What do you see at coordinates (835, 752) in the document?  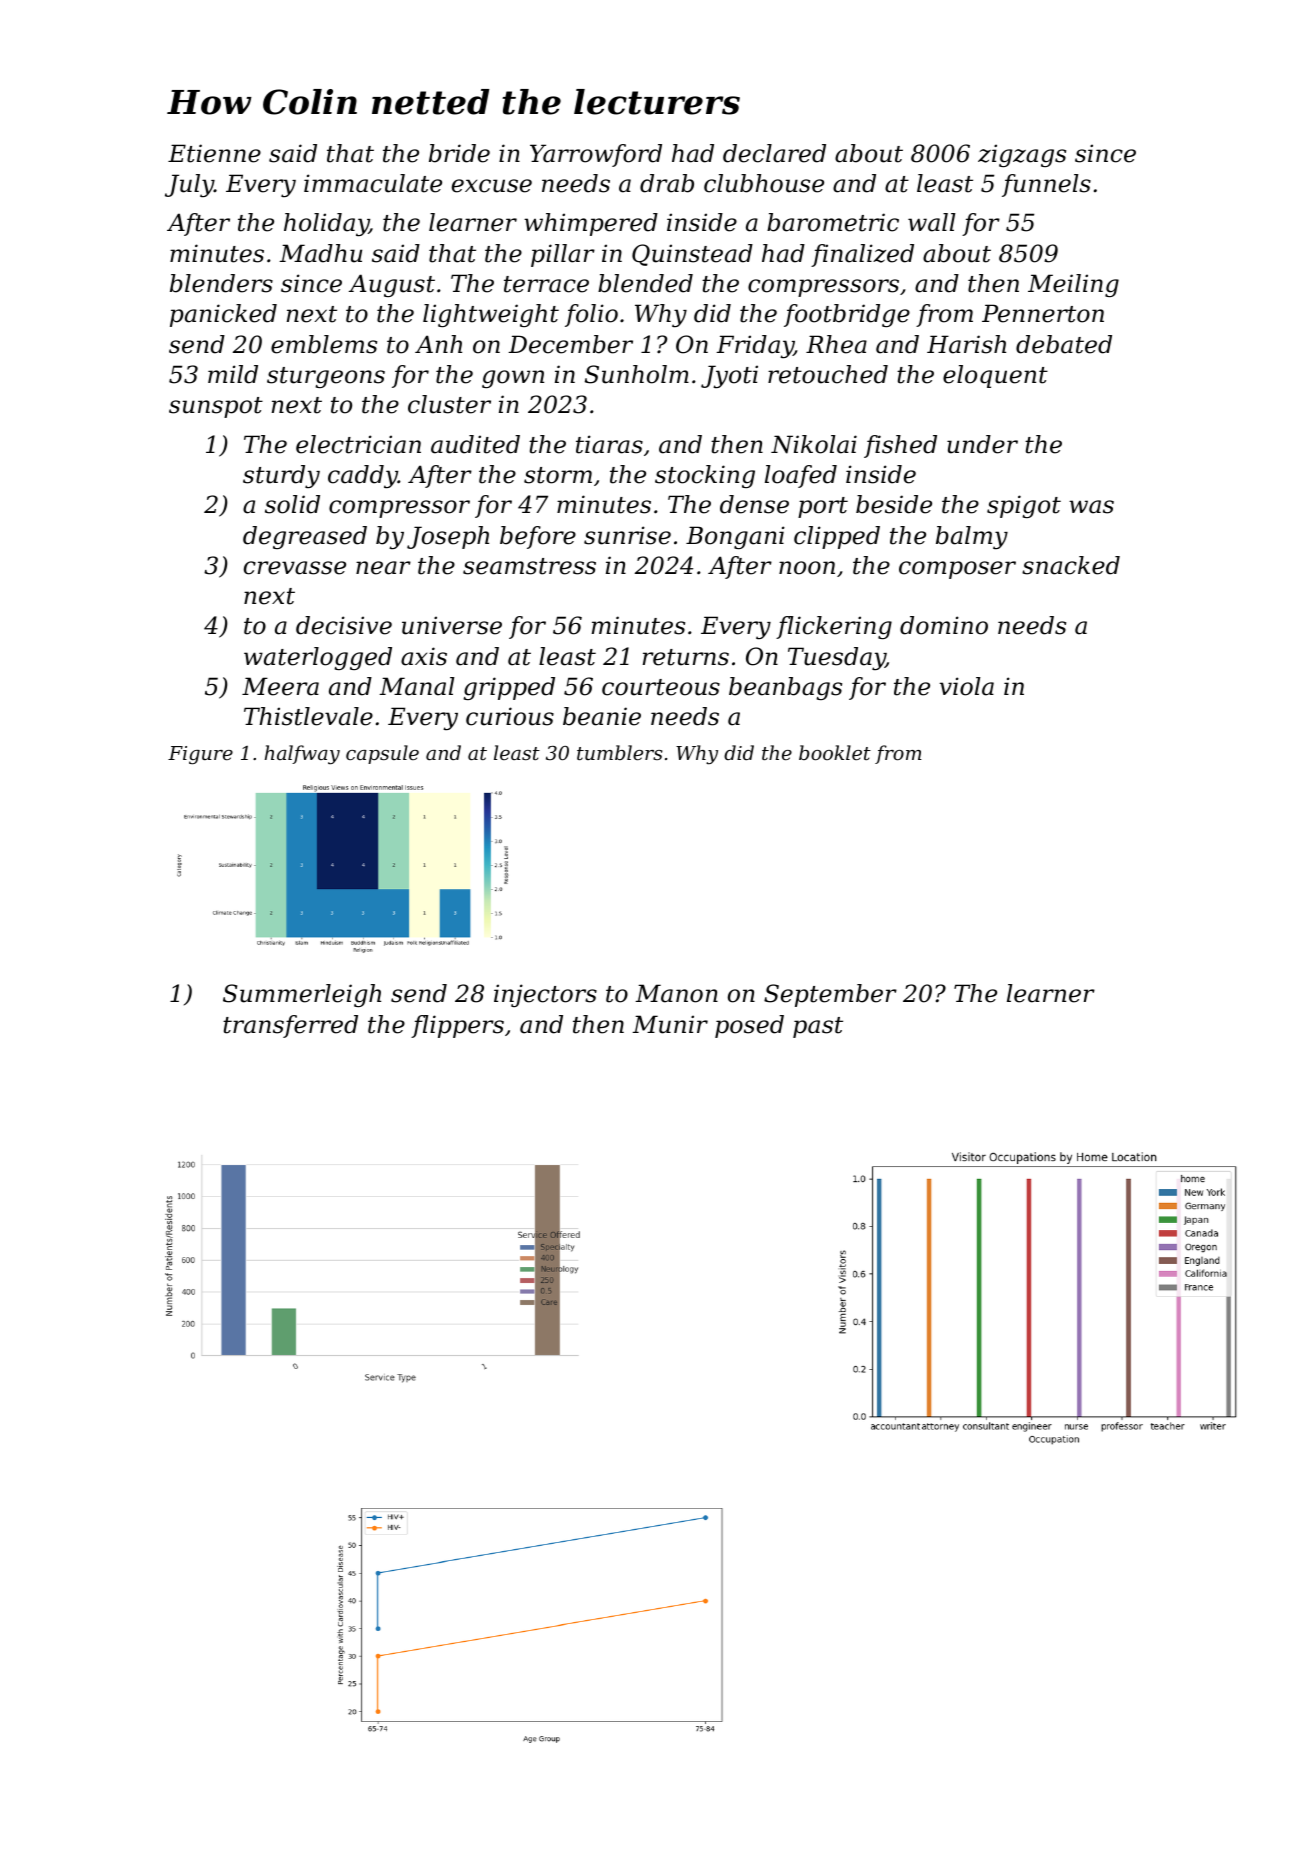 I see `booklet` at bounding box center [835, 752].
